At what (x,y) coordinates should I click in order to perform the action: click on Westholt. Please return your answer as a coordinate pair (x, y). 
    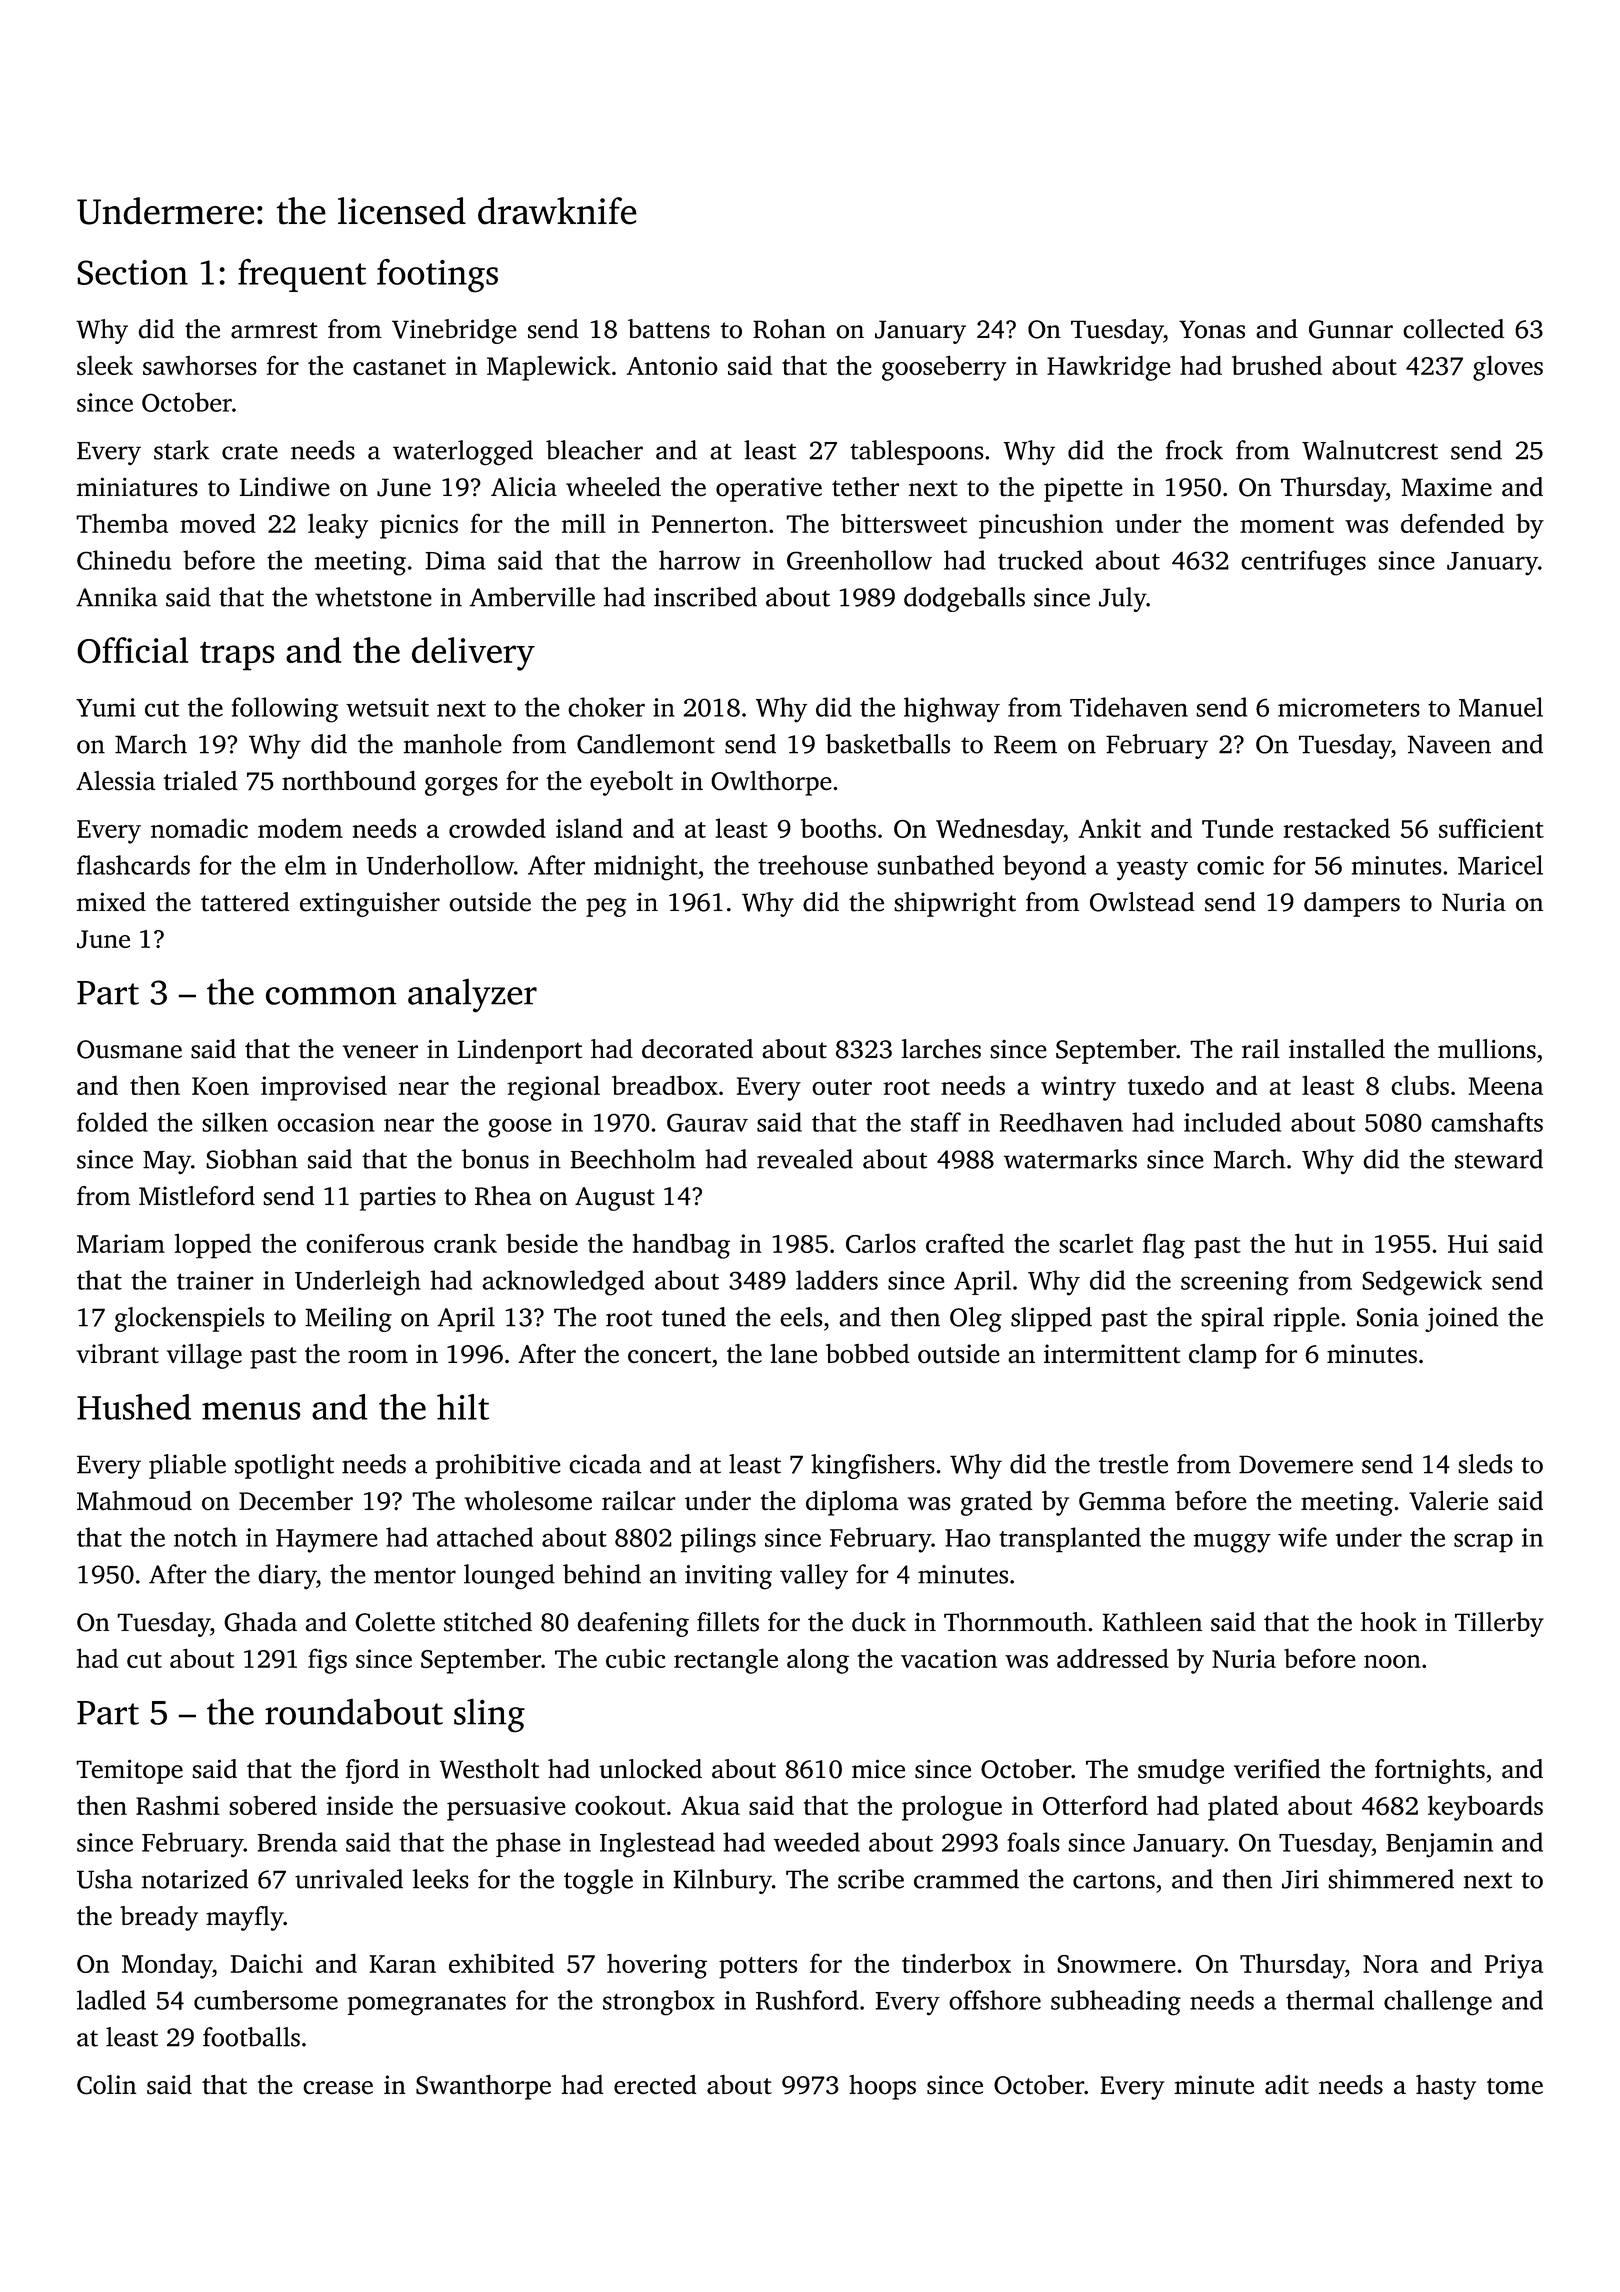
    Looking at the image, I should click on (489, 1769).
